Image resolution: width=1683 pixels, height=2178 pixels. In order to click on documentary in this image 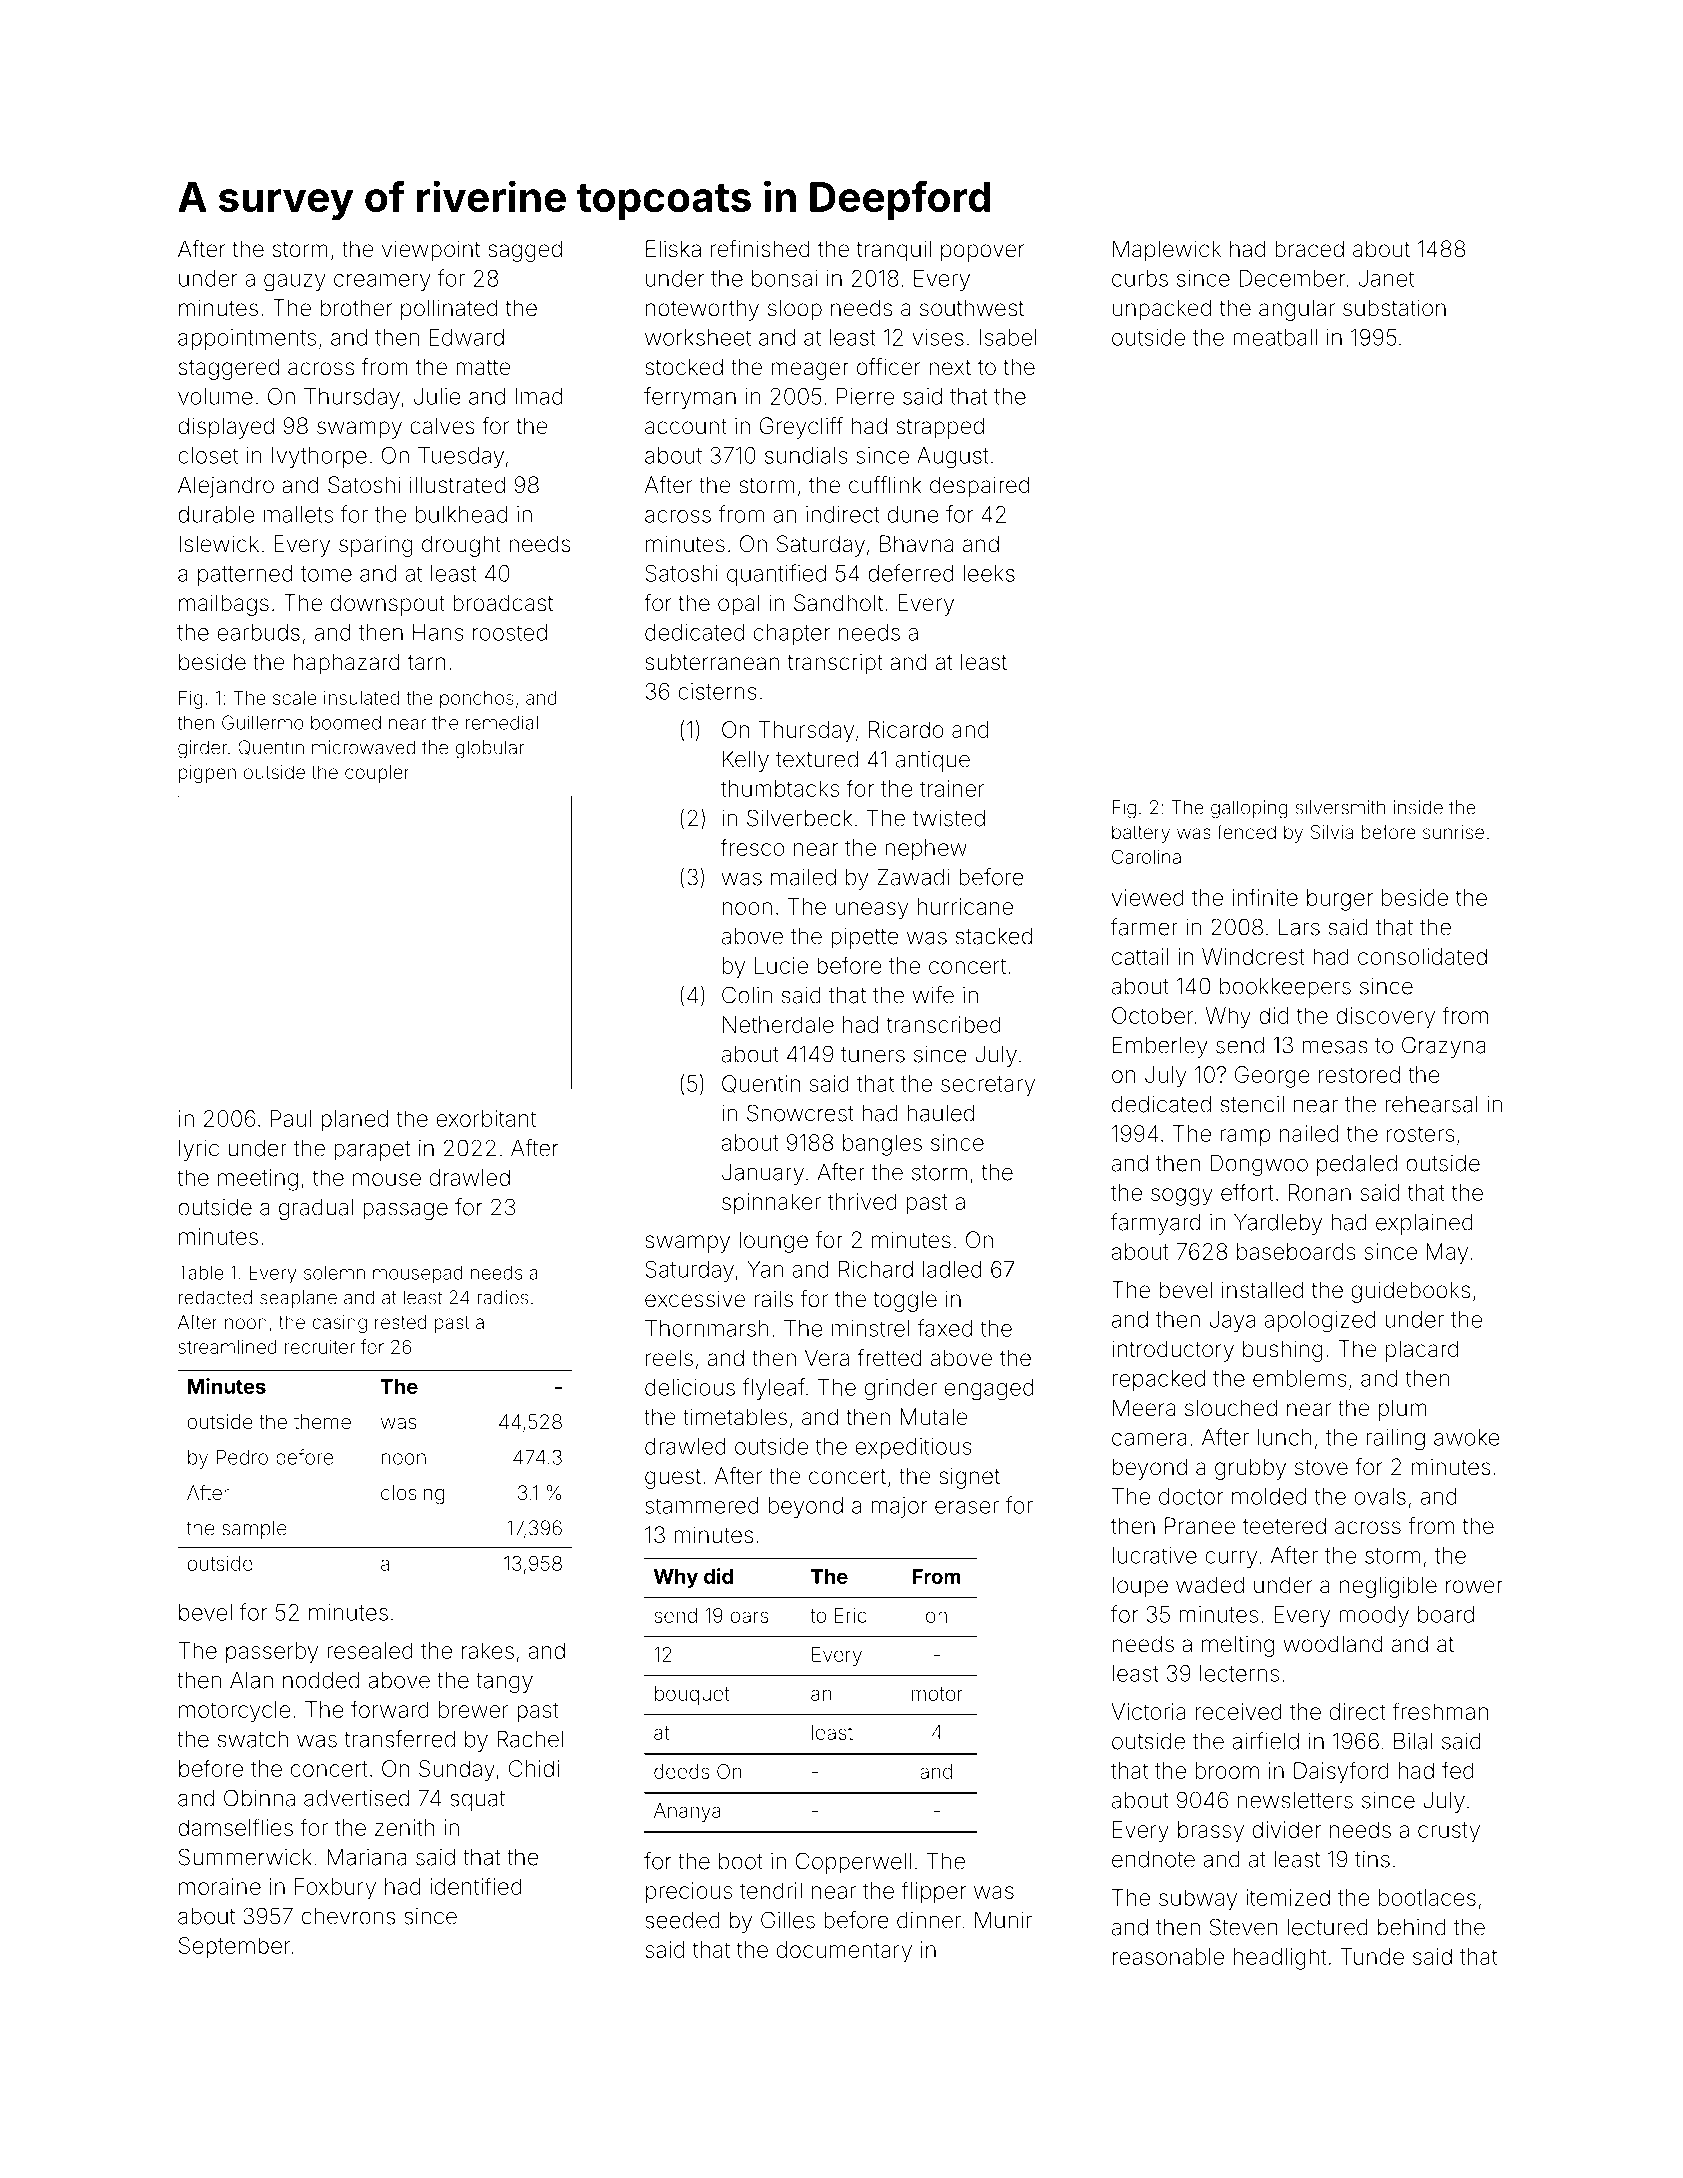, I will do `click(844, 1952)`.
